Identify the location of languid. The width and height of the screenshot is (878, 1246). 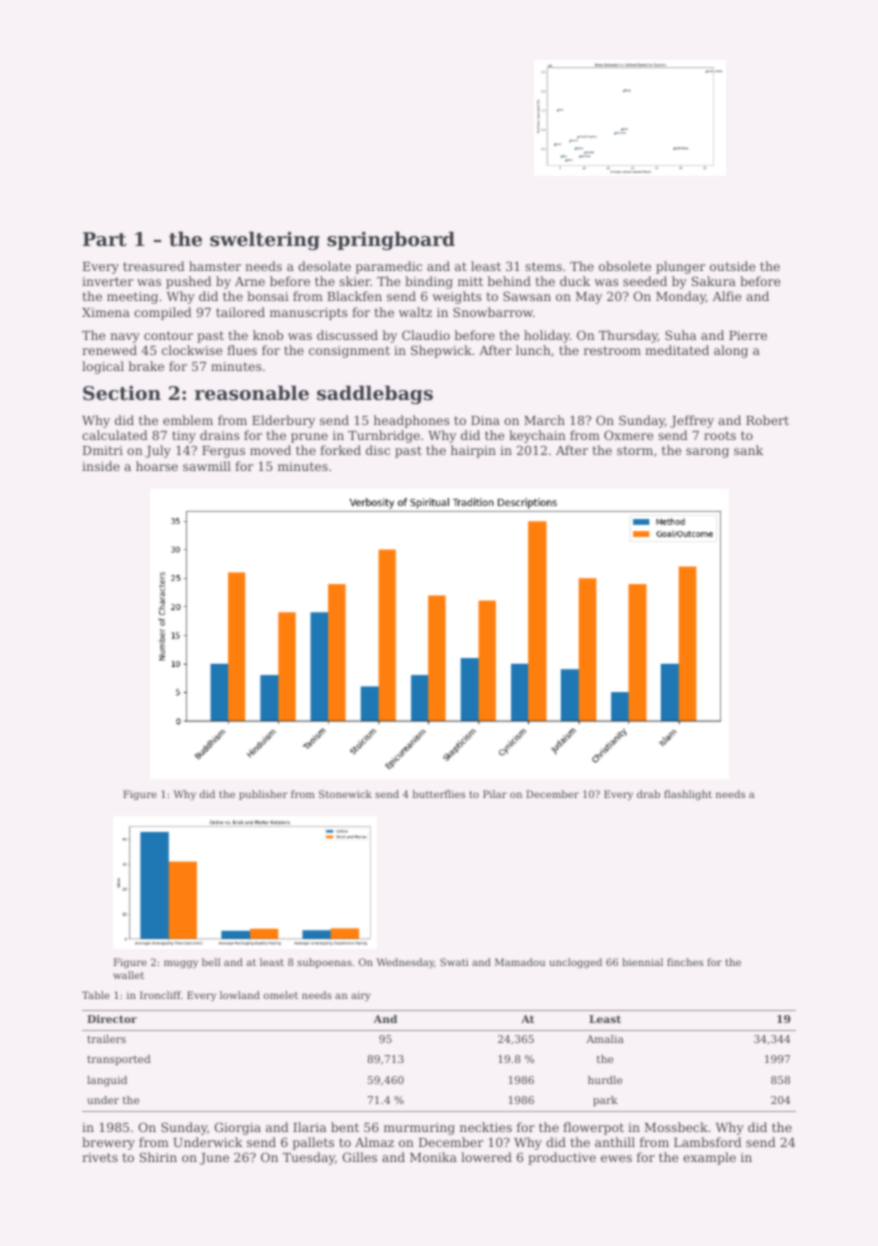
(107, 1081).
